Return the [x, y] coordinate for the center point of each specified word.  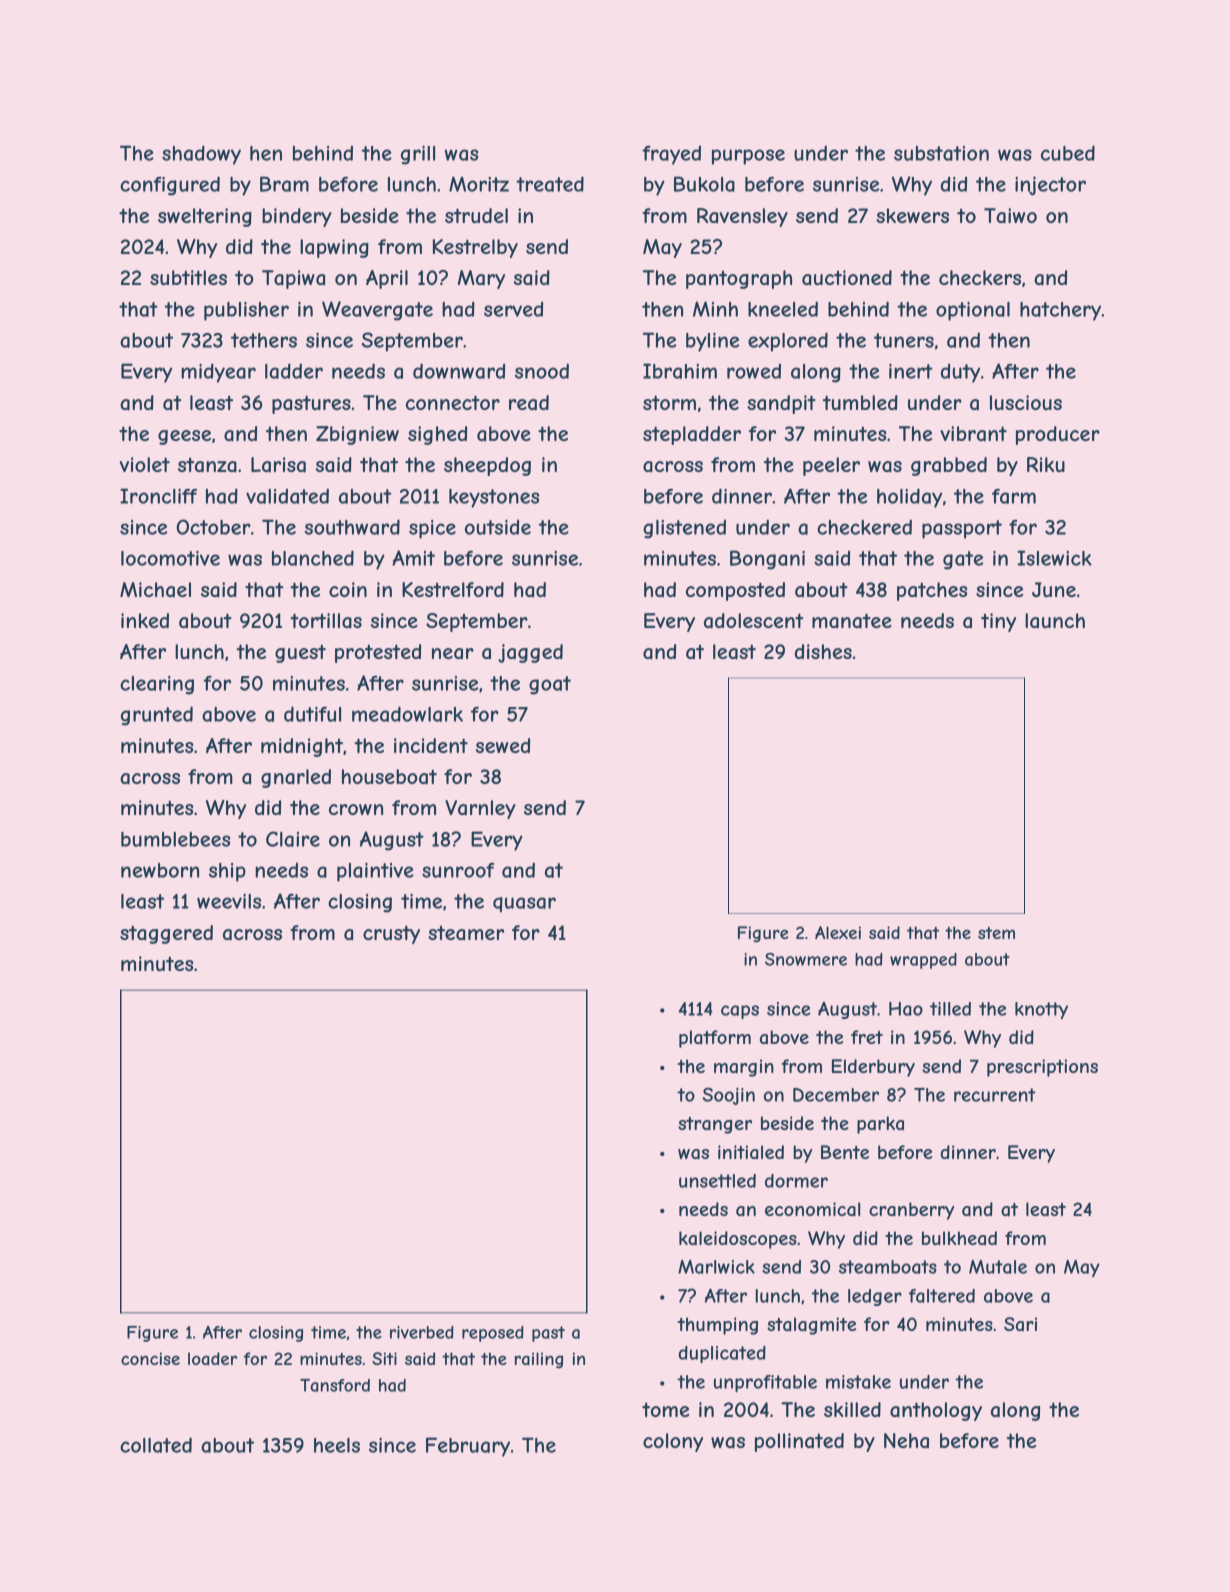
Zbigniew [357, 435]
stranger [715, 1125]
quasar [524, 904]
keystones [494, 498]
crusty [391, 934]
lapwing [334, 248]
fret [867, 1037]
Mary [481, 279]
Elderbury [873, 1068]
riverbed [422, 1332]
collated [156, 1445]
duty [960, 373]
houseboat [389, 777]
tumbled [860, 402]
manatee [852, 621]
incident [431, 745]
